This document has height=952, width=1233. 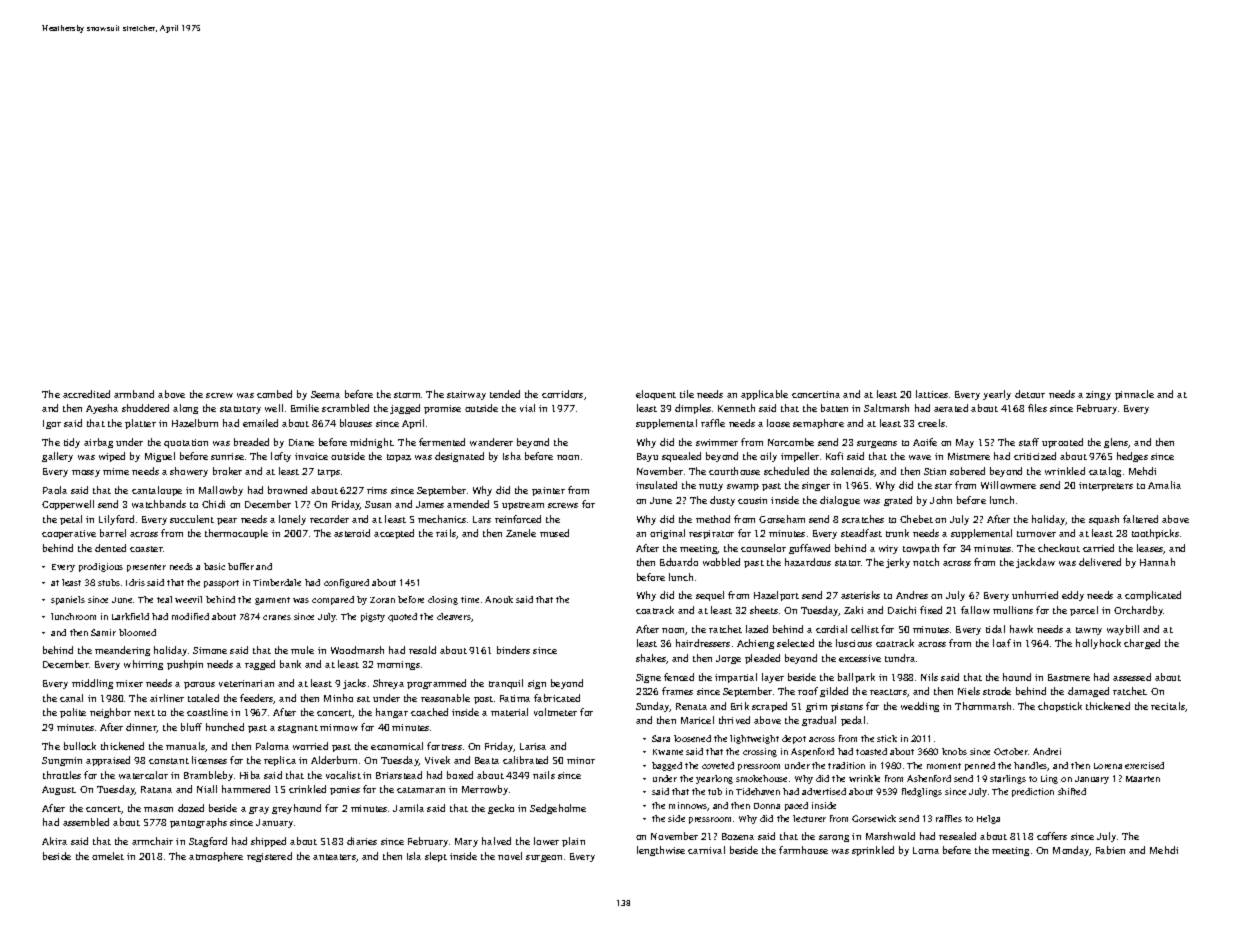 What do you see at coordinates (873, 851) in the document?
I see `sprinkled` at bounding box center [873, 851].
